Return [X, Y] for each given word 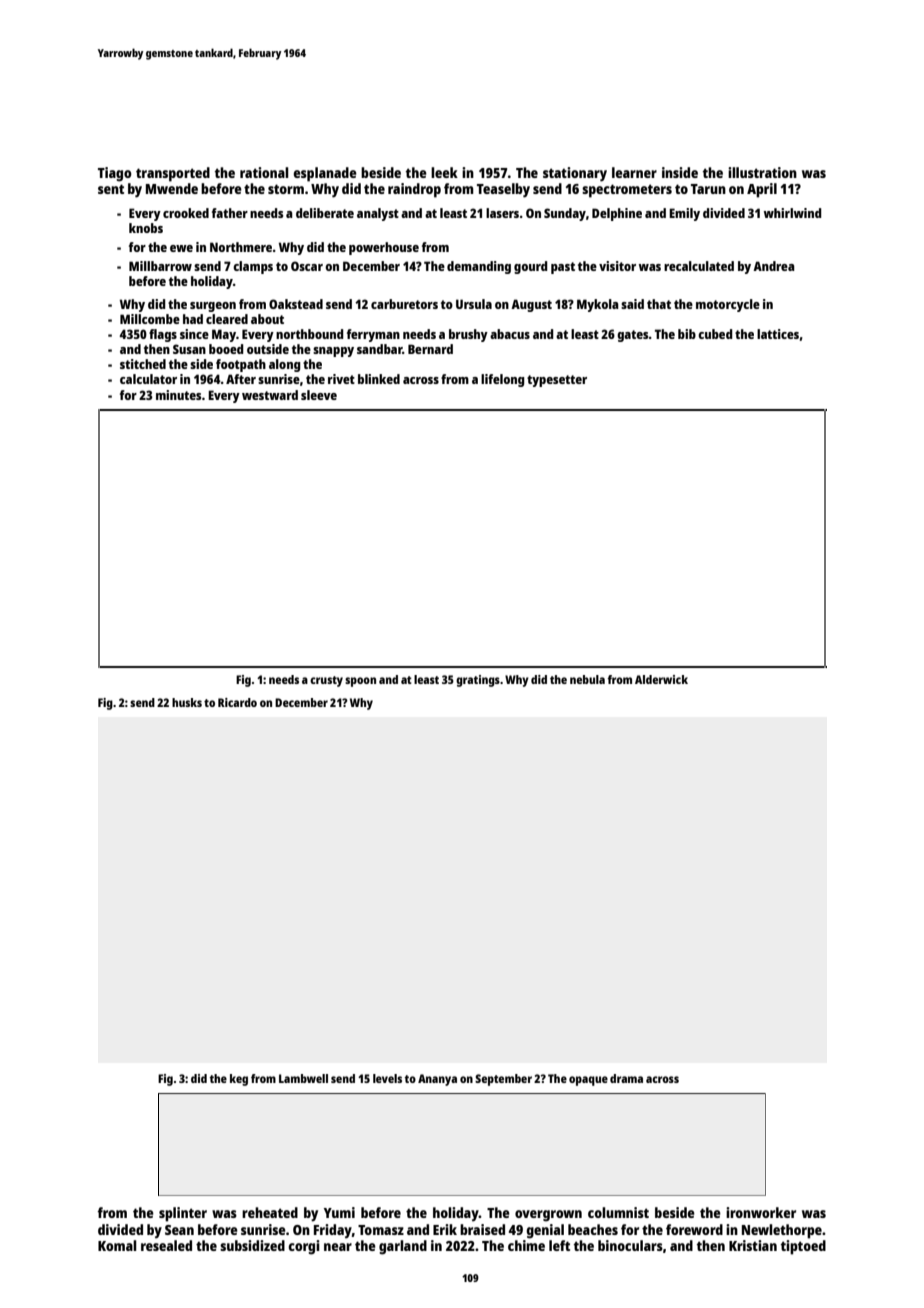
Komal [117, 1245]
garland [403, 1247]
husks [187, 702]
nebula [587, 679]
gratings [478, 681]
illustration [762, 172]
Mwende [172, 188]
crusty [326, 681]
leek [444, 172]
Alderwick [661, 679]
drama [626, 1078]
